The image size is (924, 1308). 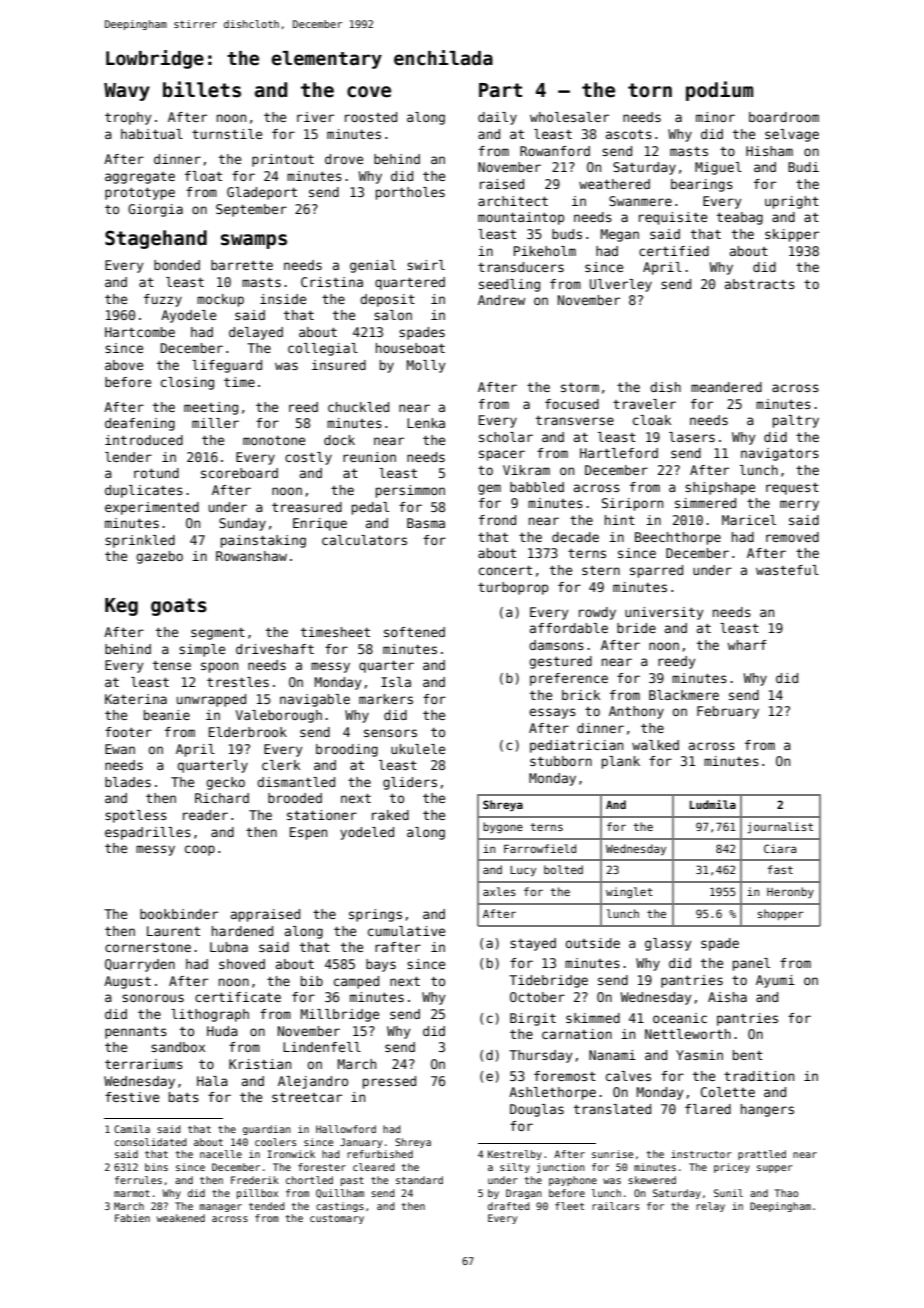 I want to click on podium, so click(x=719, y=91).
